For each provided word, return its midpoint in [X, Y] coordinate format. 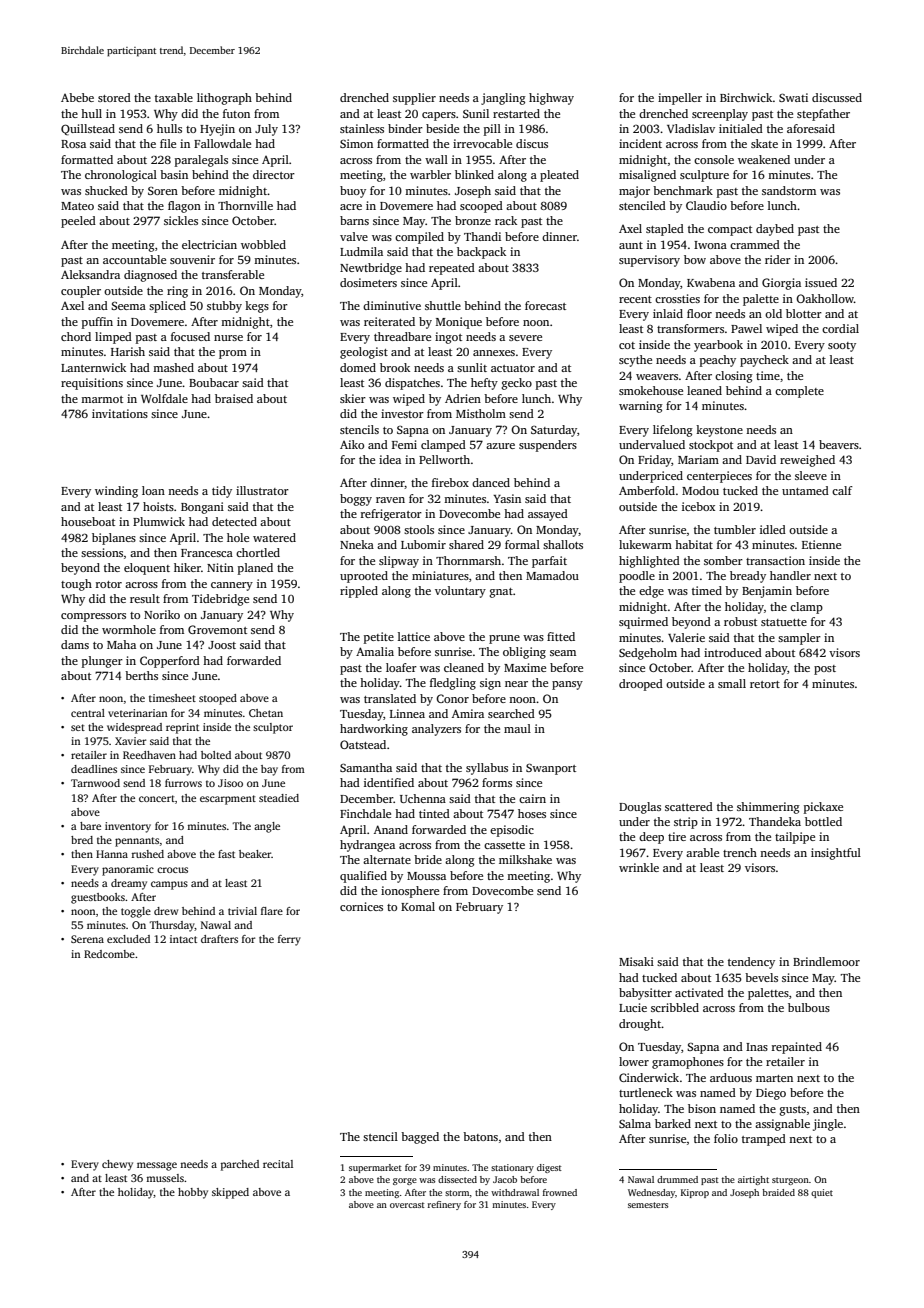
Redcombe [109, 954]
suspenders [548, 446]
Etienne [821, 544]
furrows [183, 783]
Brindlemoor [826, 961]
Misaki [636, 961]
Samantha [366, 767]
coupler [81, 292]
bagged [420, 1138]
